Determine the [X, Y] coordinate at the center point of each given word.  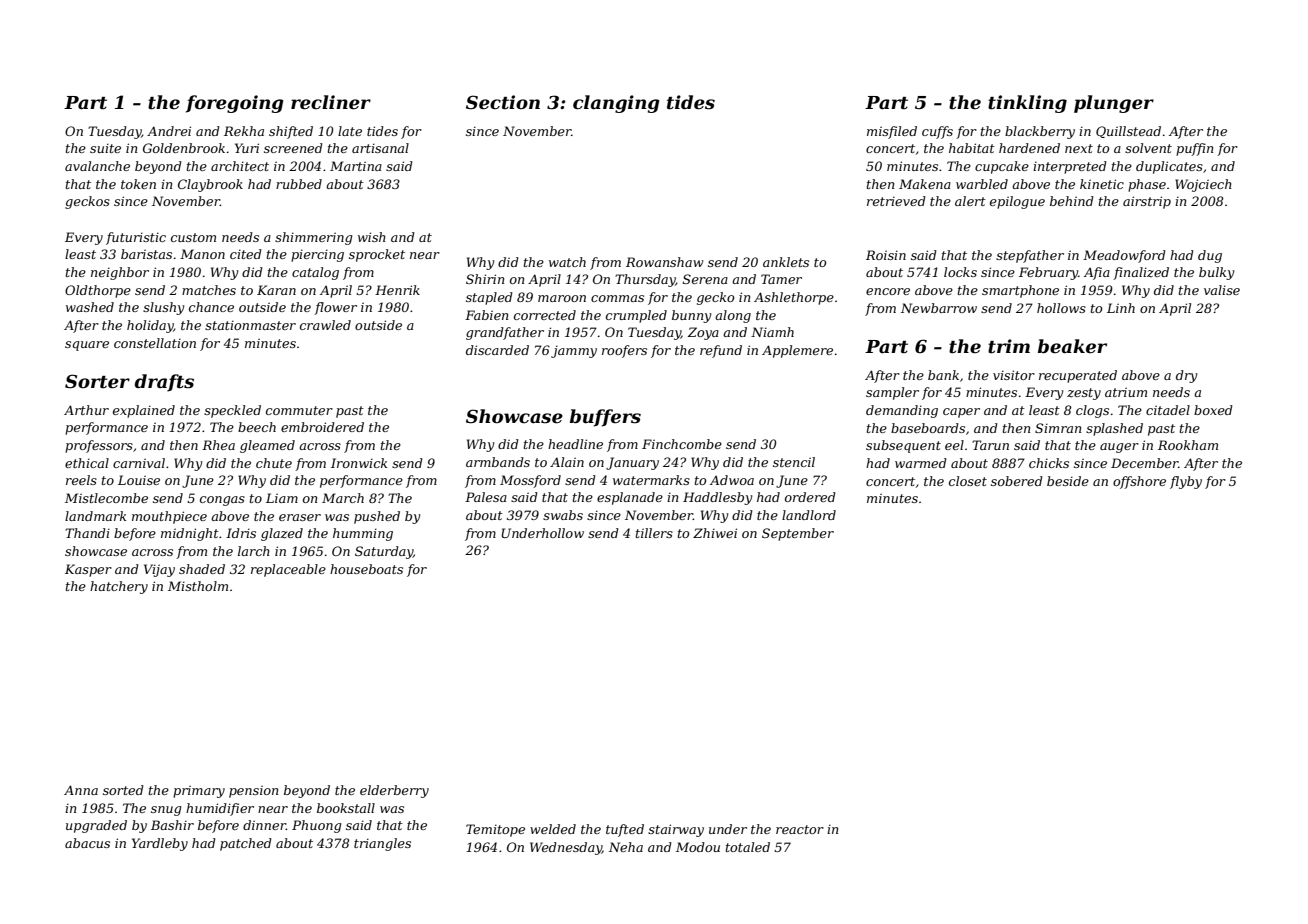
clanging [616, 104]
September [798, 534]
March [343, 498]
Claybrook [210, 185]
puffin [1194, 149]
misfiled [892, 132]
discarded [497, 350]
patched [246, 844]
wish [372, 237]
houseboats [366, 569]
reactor [800, 829]
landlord [809, 515]
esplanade [630, 498]
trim [1009, 346]
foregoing [235, 104]
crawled [325, 325]
